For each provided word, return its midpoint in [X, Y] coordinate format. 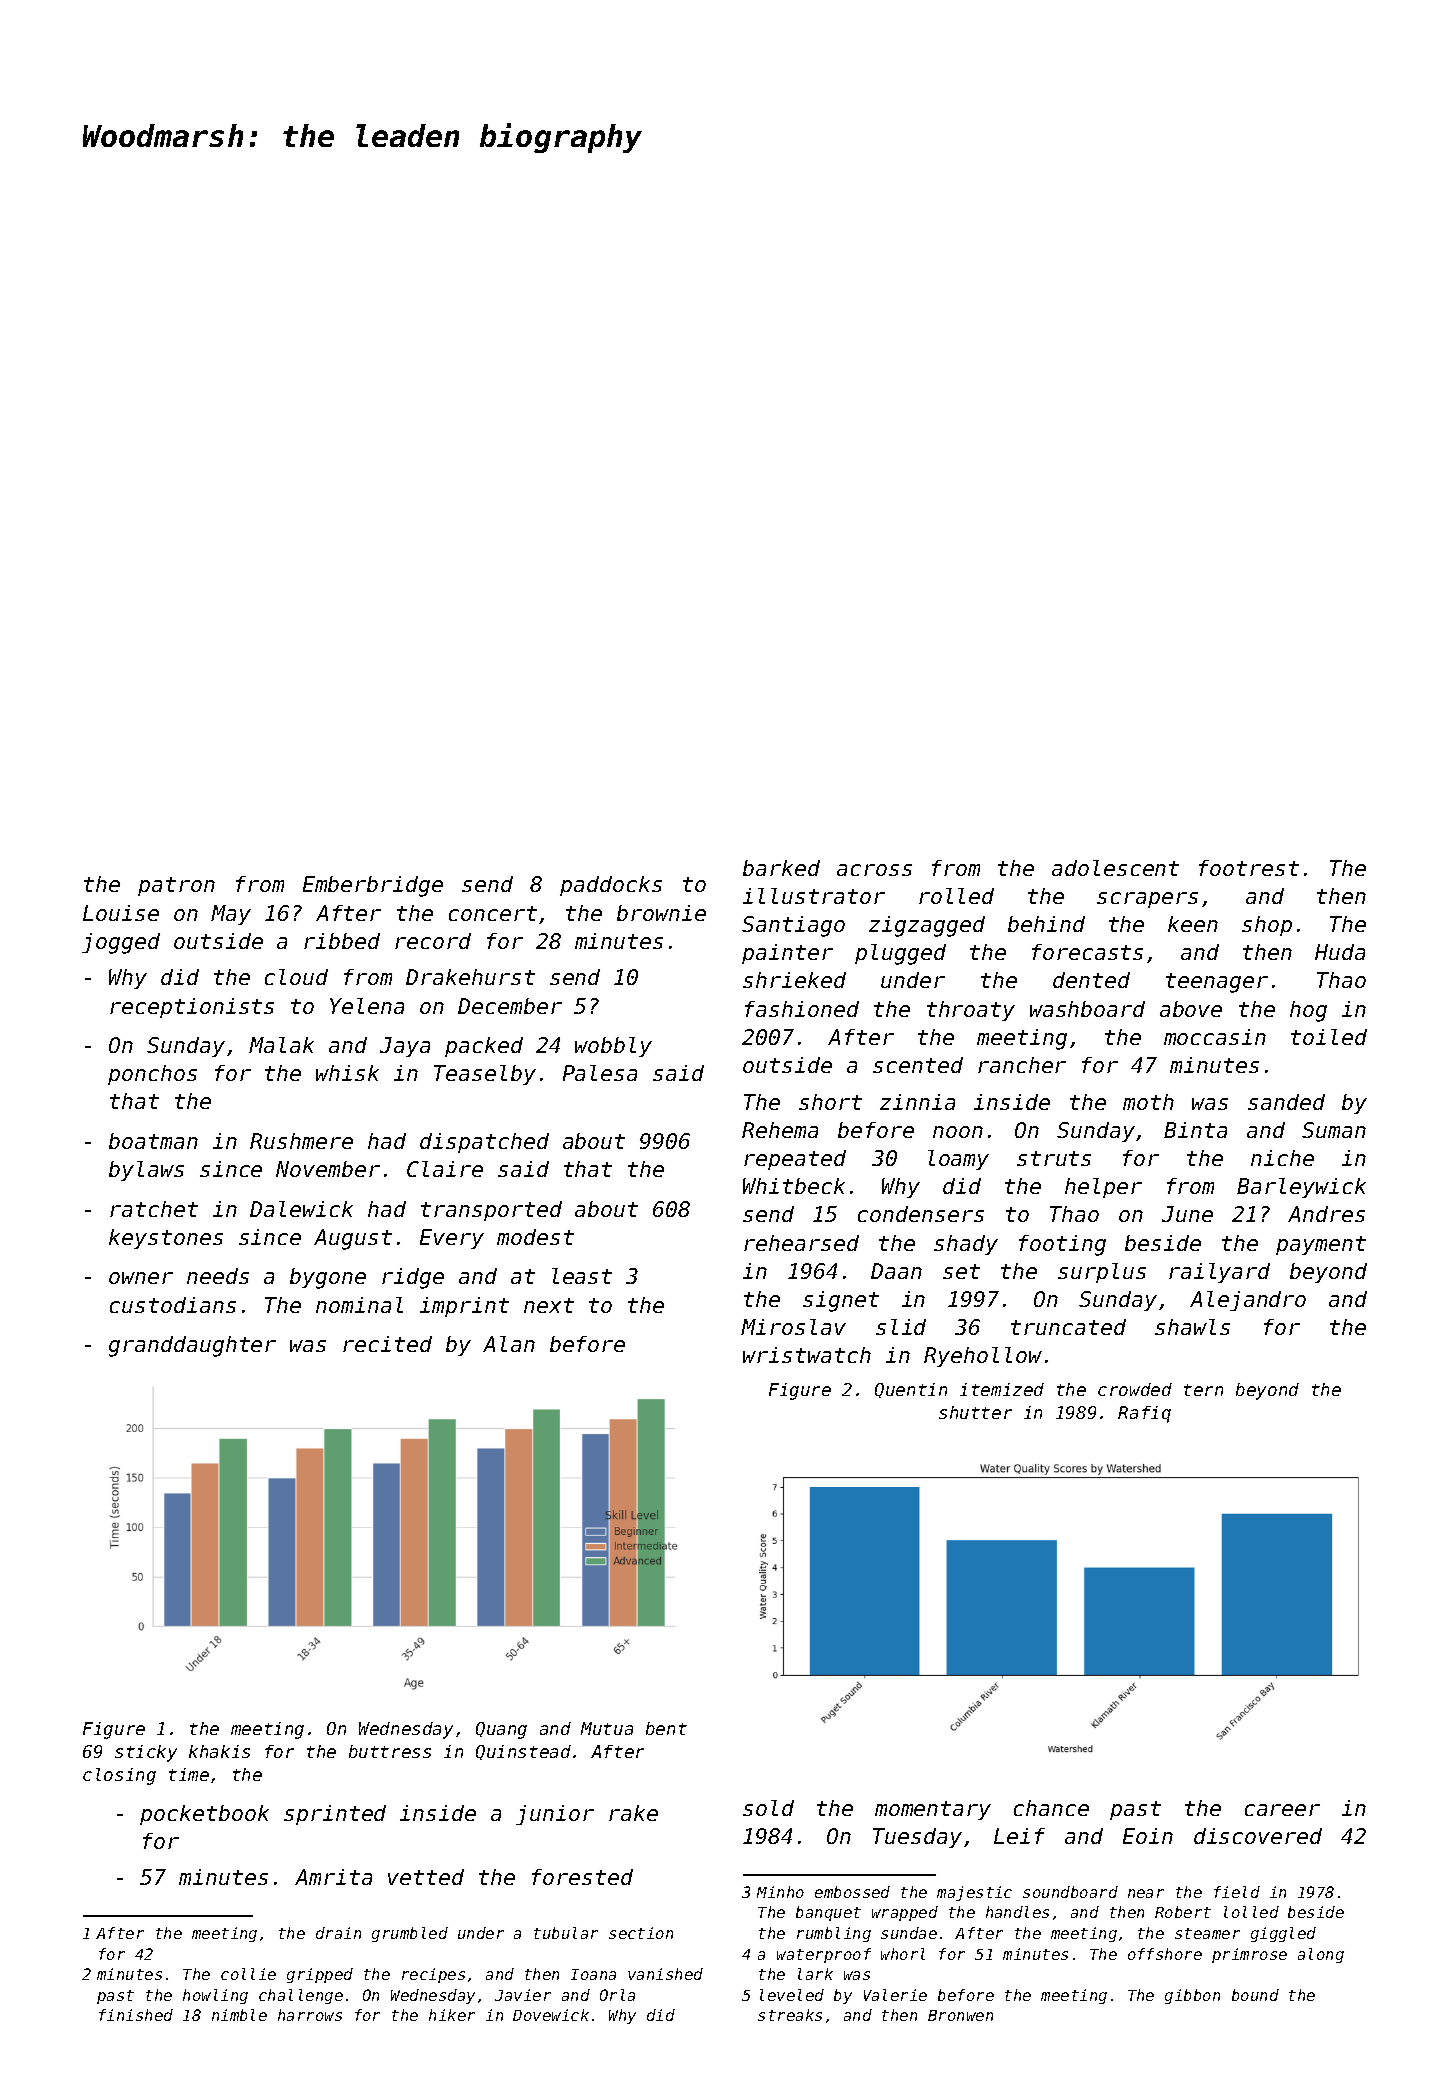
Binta [1195, 1130]
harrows [310, 2015]
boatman [153, 1141]
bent [666, 1728]
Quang [501, 1730]
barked [781, 868]
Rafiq [1144, 1414]
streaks [790, 2015]
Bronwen [960, 2015]
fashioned [802, 1009]
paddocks [611, 886]
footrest [1249, 868]
